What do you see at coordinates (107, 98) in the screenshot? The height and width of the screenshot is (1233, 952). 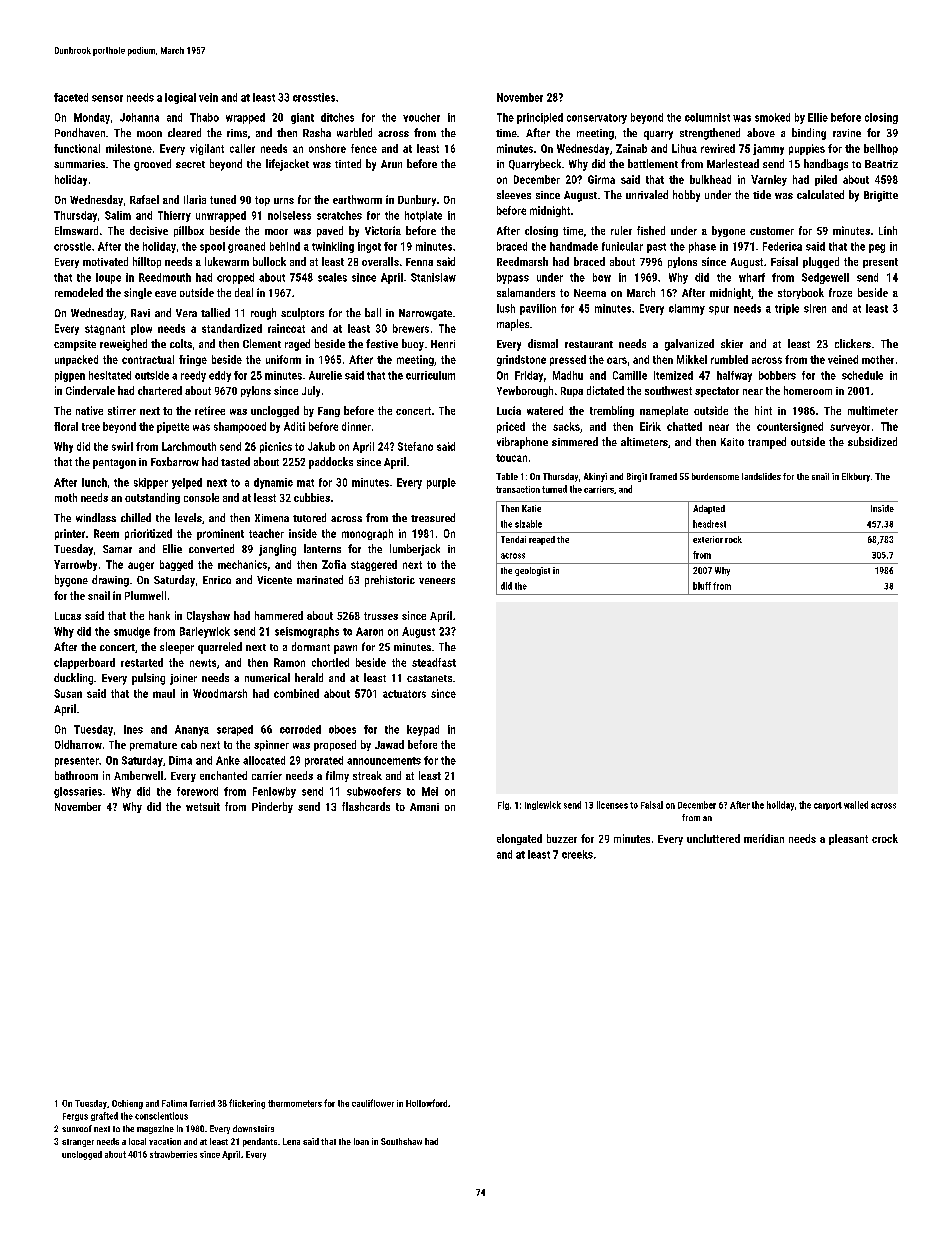 I see `sensor` at bounding box center [107, 98].
